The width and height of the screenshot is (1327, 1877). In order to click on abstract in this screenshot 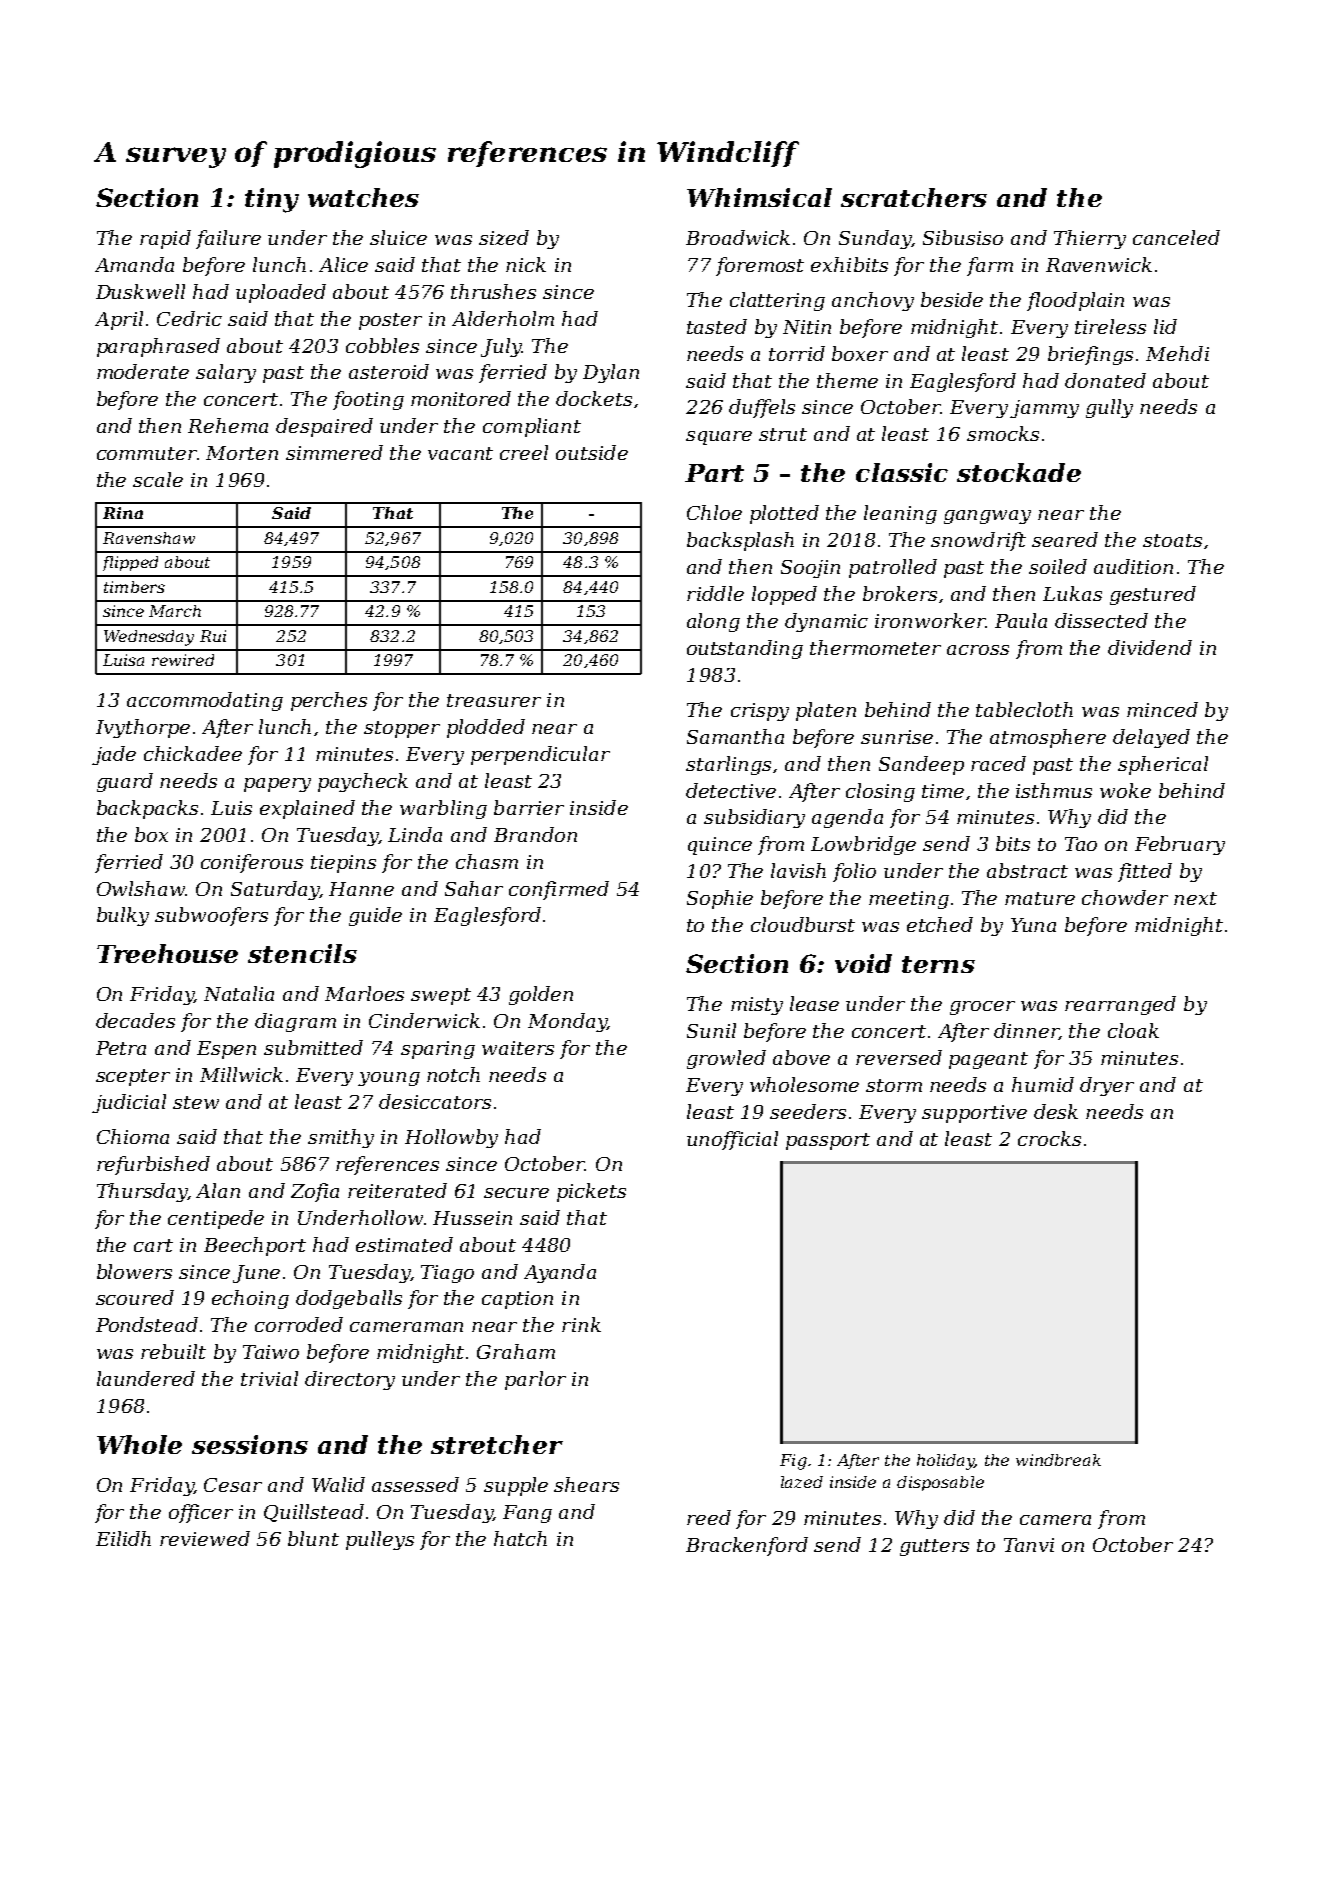, I will do `click(1027, 870)`.
